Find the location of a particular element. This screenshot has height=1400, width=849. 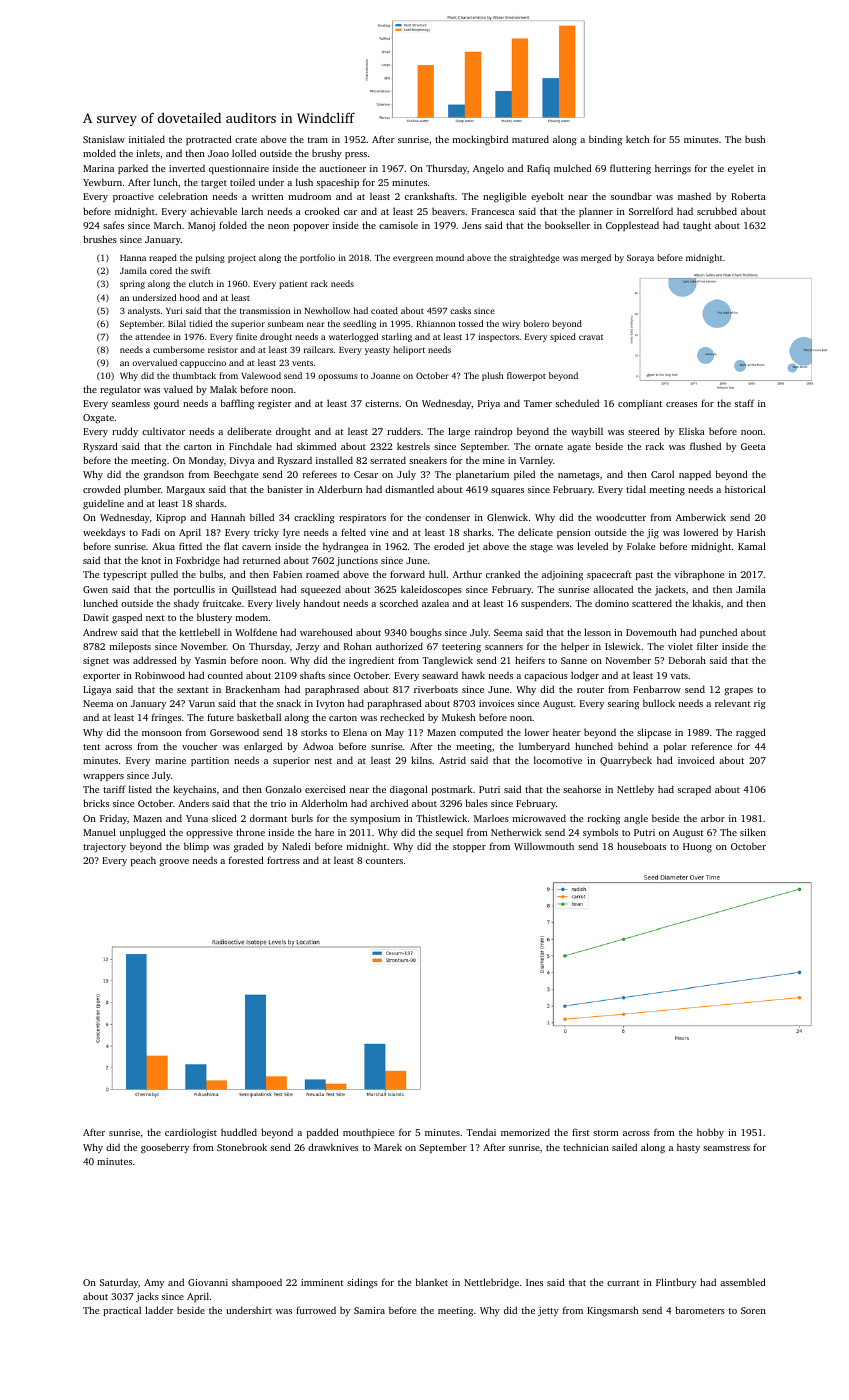

houseboats is located at coordinates (641, 846).
